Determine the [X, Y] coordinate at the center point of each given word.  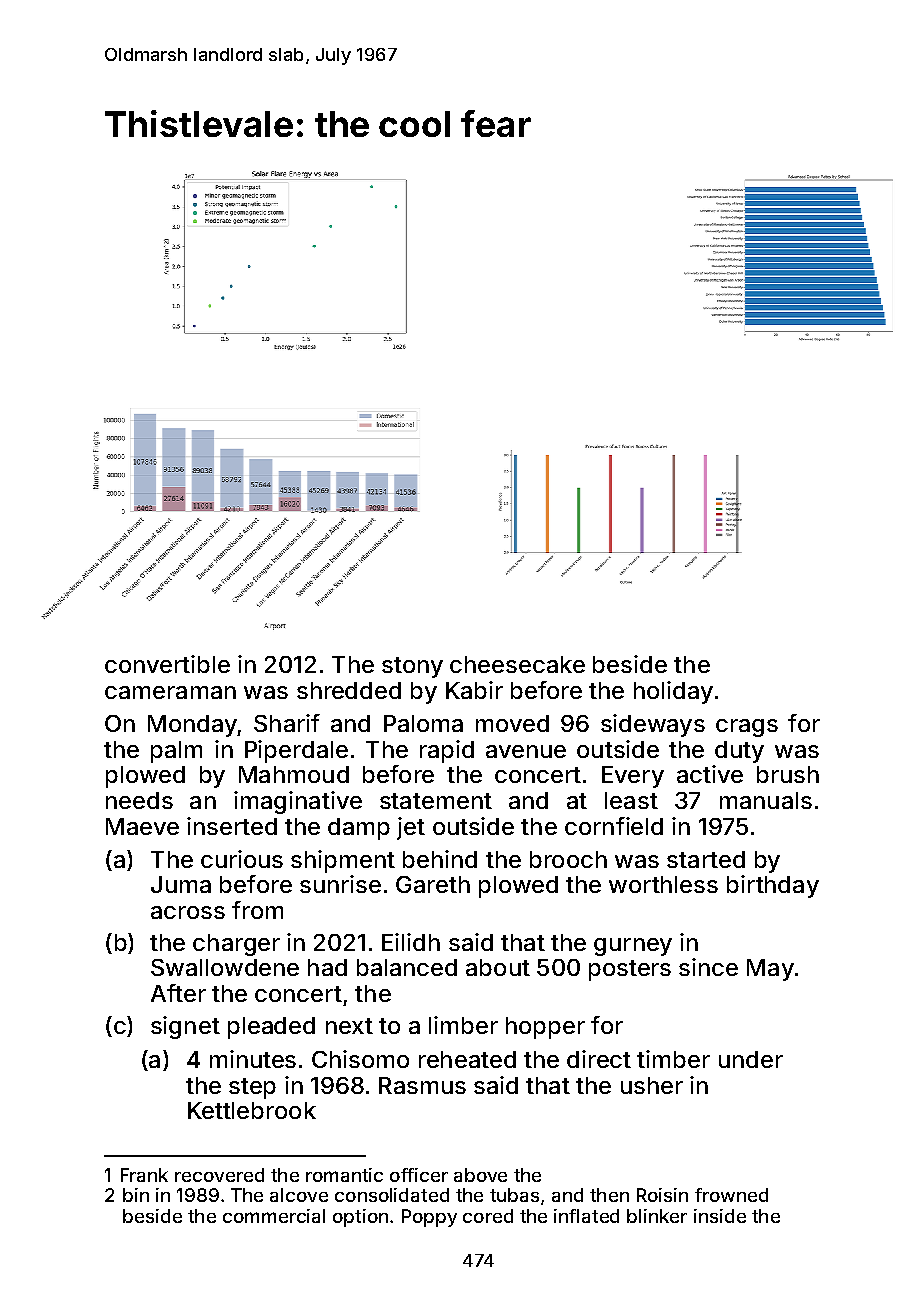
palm [176, 752]
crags [747, 728]
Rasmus [422, 1085]
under [751, 1059]
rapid [447, 751]
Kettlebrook [252, 1110]
